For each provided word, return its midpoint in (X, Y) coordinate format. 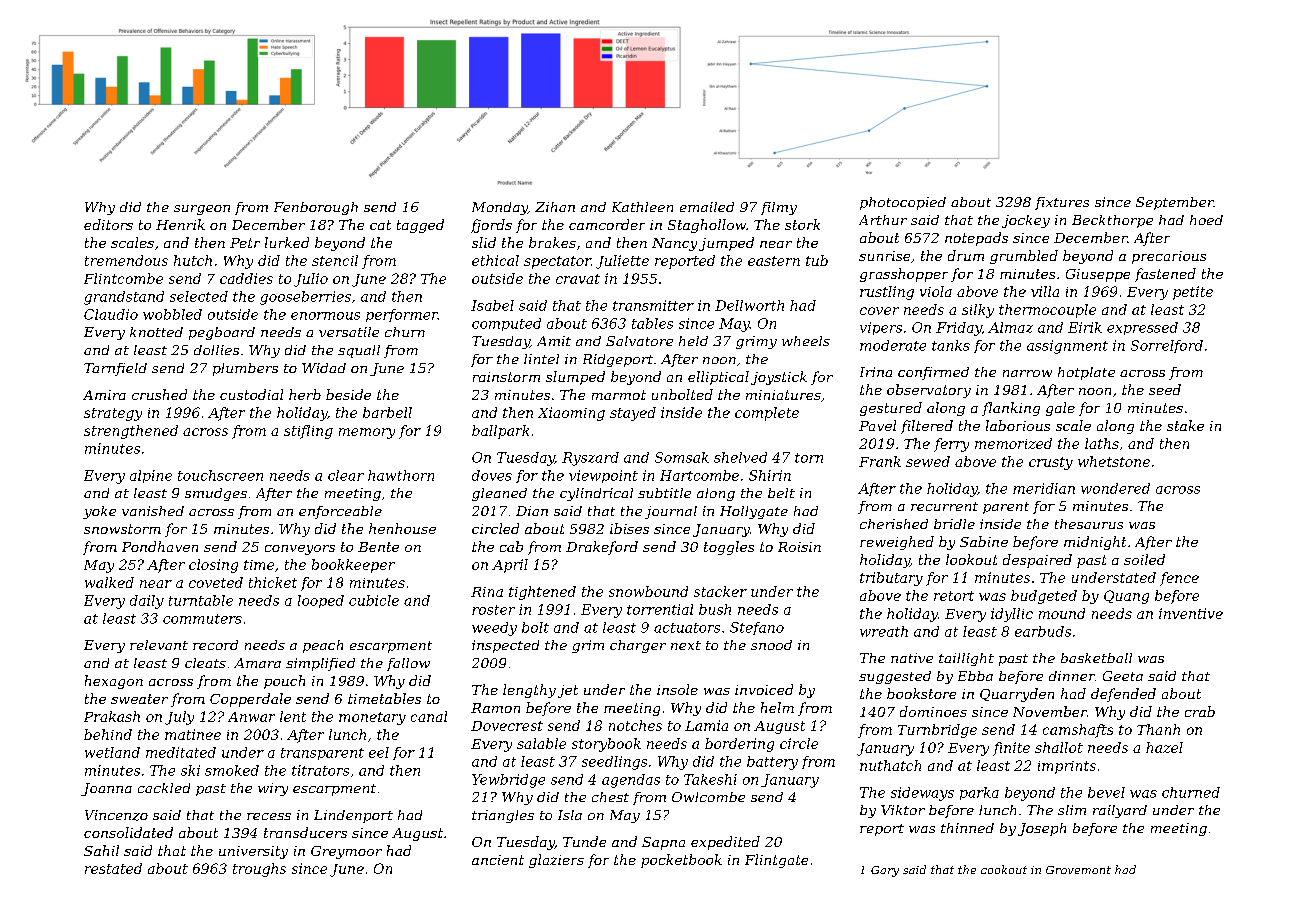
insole (677, 689)
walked (109, 582)
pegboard (222, 333)
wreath (884, 631)
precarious (1169, 257)
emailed (707, 207)
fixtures (1062, 203)
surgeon (202, 210)
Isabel (492, 305)
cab (511, 546)
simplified (320, 664)
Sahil (101, 850)
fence (1179, 579)
